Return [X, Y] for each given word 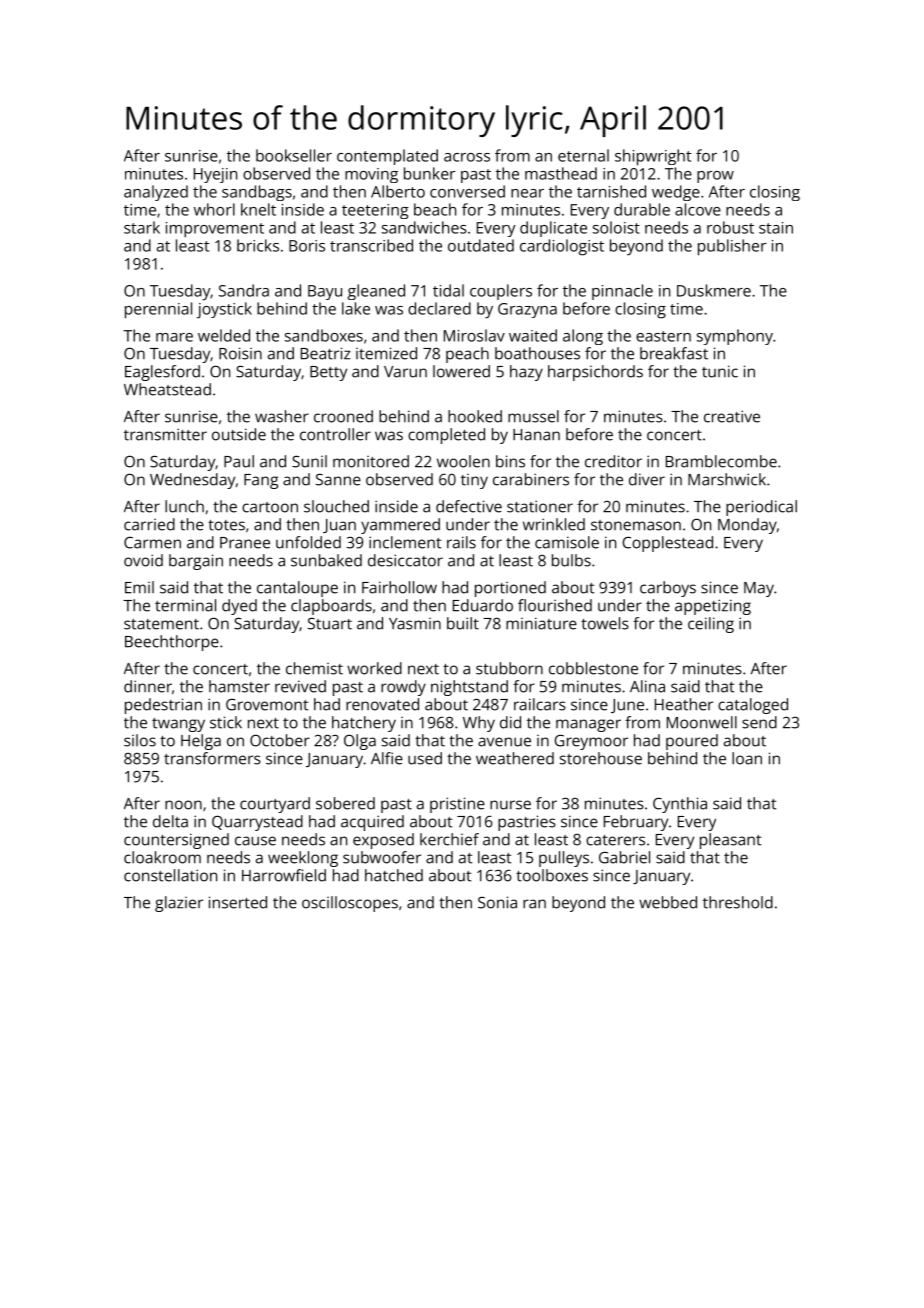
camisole [567, 542]
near [527, 193]
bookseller [294, 155]
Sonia [497, 902]
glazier [179, 904]
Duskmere [714, 290]
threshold [738, 902]
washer [282, 416]
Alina [647, 686]
